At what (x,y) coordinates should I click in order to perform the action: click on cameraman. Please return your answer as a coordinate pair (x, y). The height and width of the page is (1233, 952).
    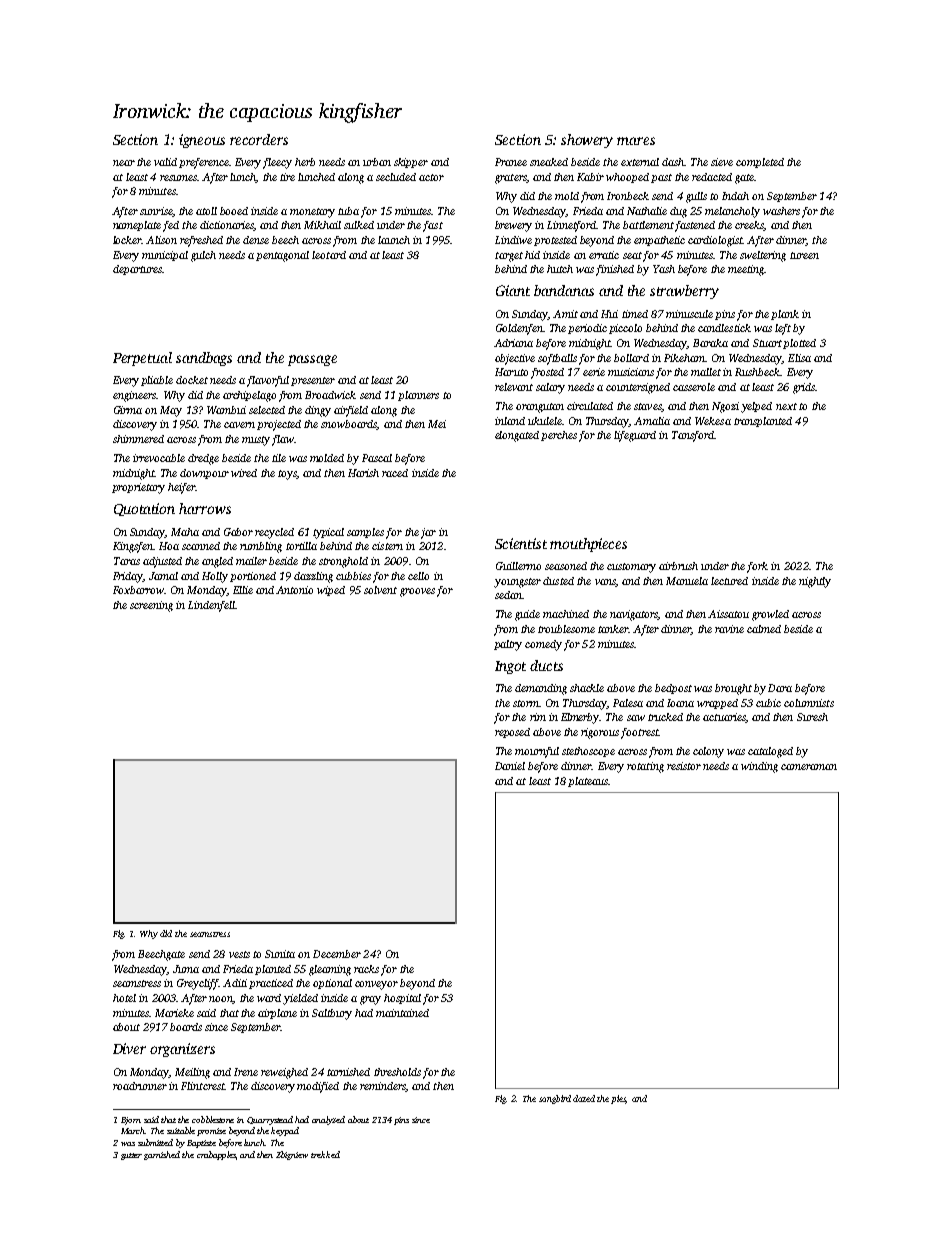
    Looking at the image, I should click on (809, 767).
